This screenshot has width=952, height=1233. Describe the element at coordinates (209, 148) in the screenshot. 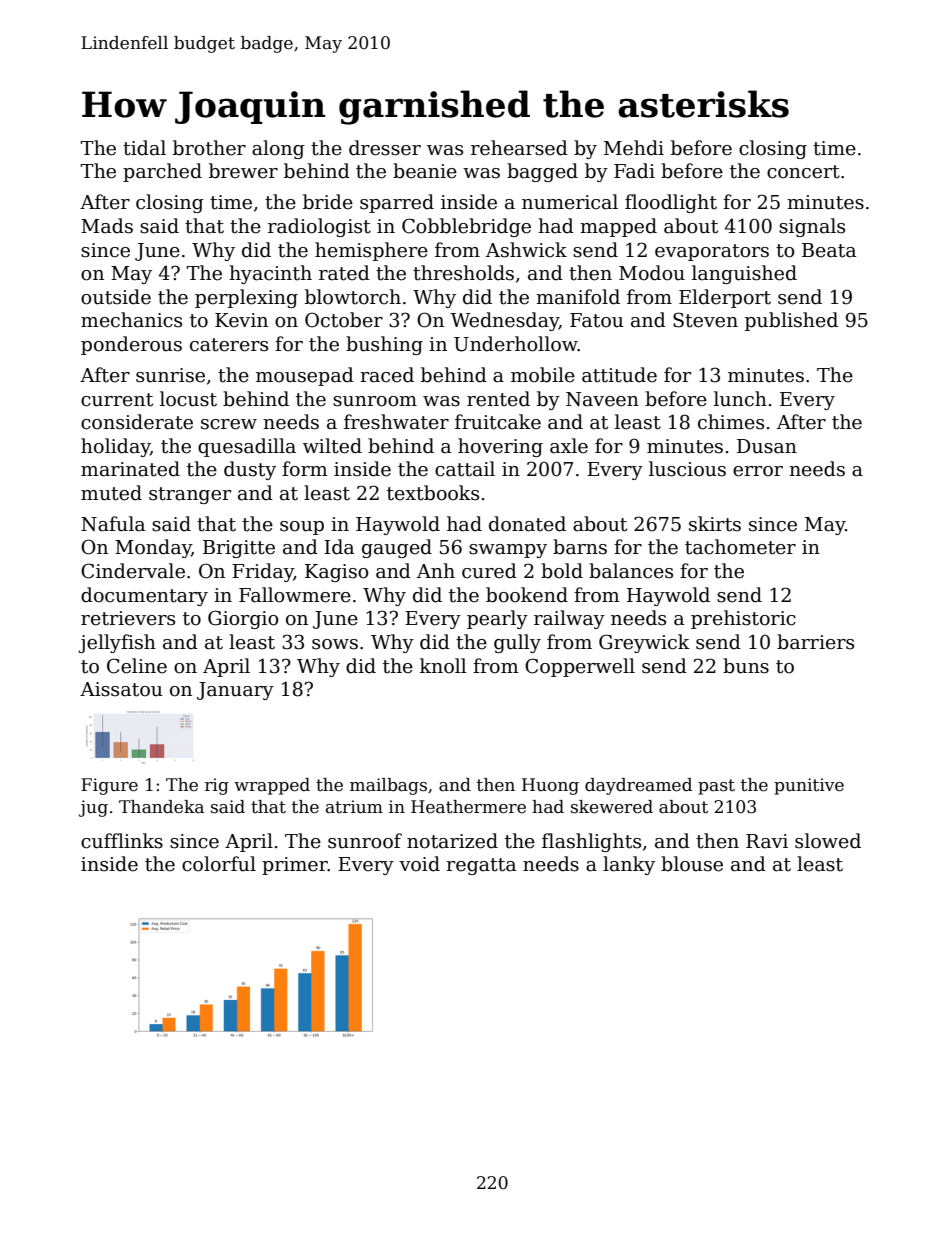

I see `brother` at that location.
